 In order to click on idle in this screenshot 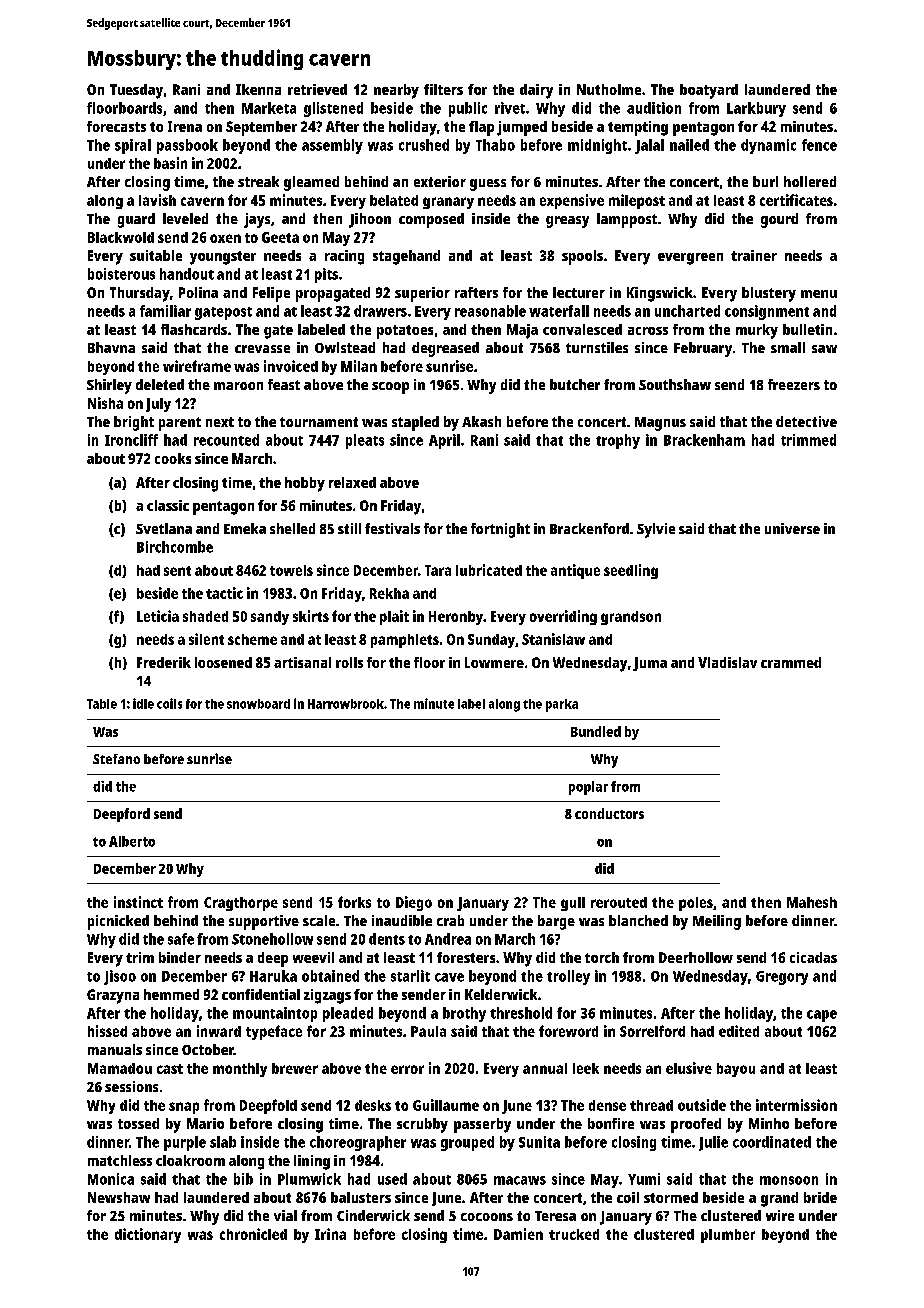, I will do `click(143, 703)`.
